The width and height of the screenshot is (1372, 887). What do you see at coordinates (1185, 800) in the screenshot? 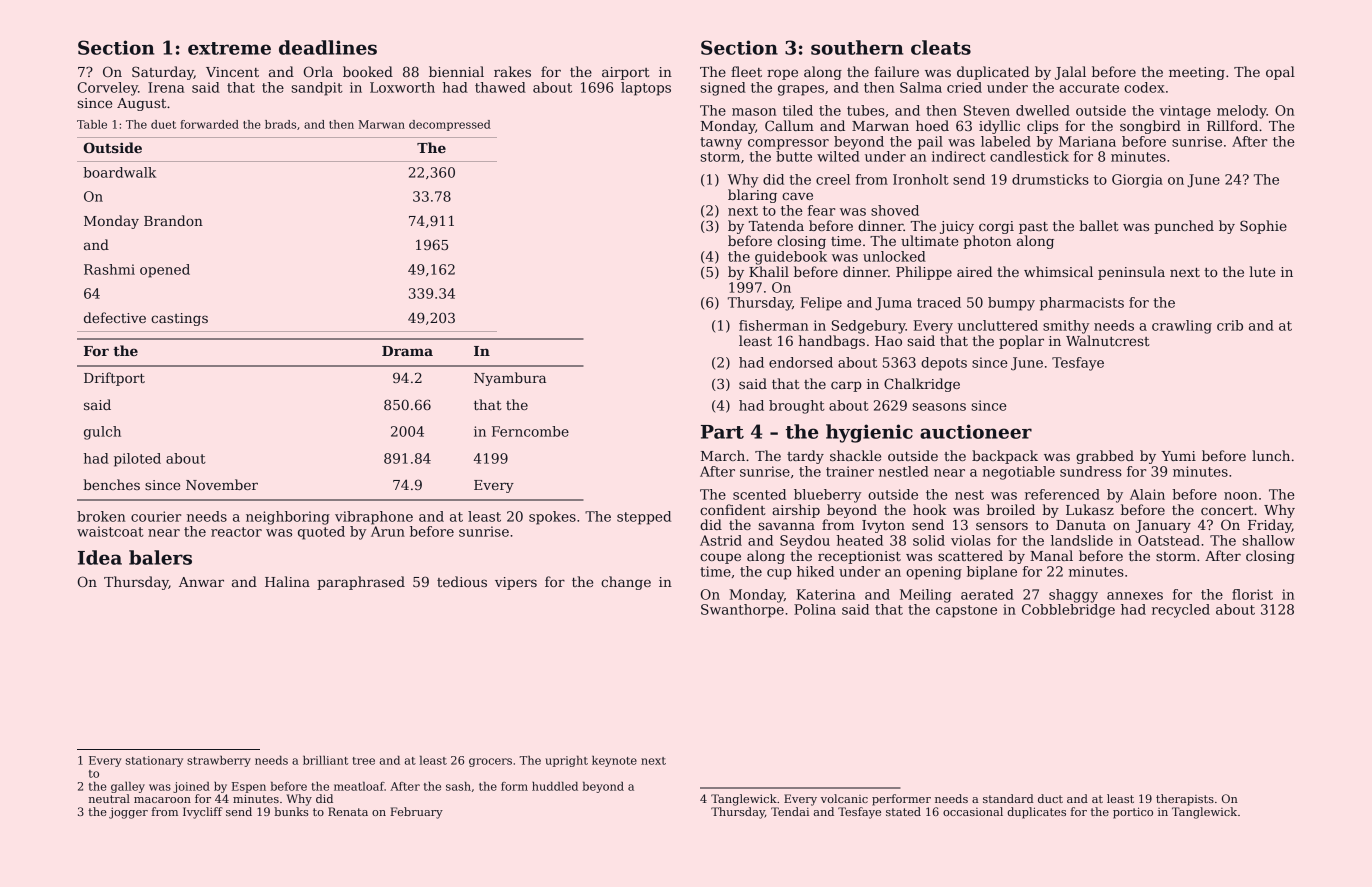
I see `therapists` at bounding box center [1185, 800].
